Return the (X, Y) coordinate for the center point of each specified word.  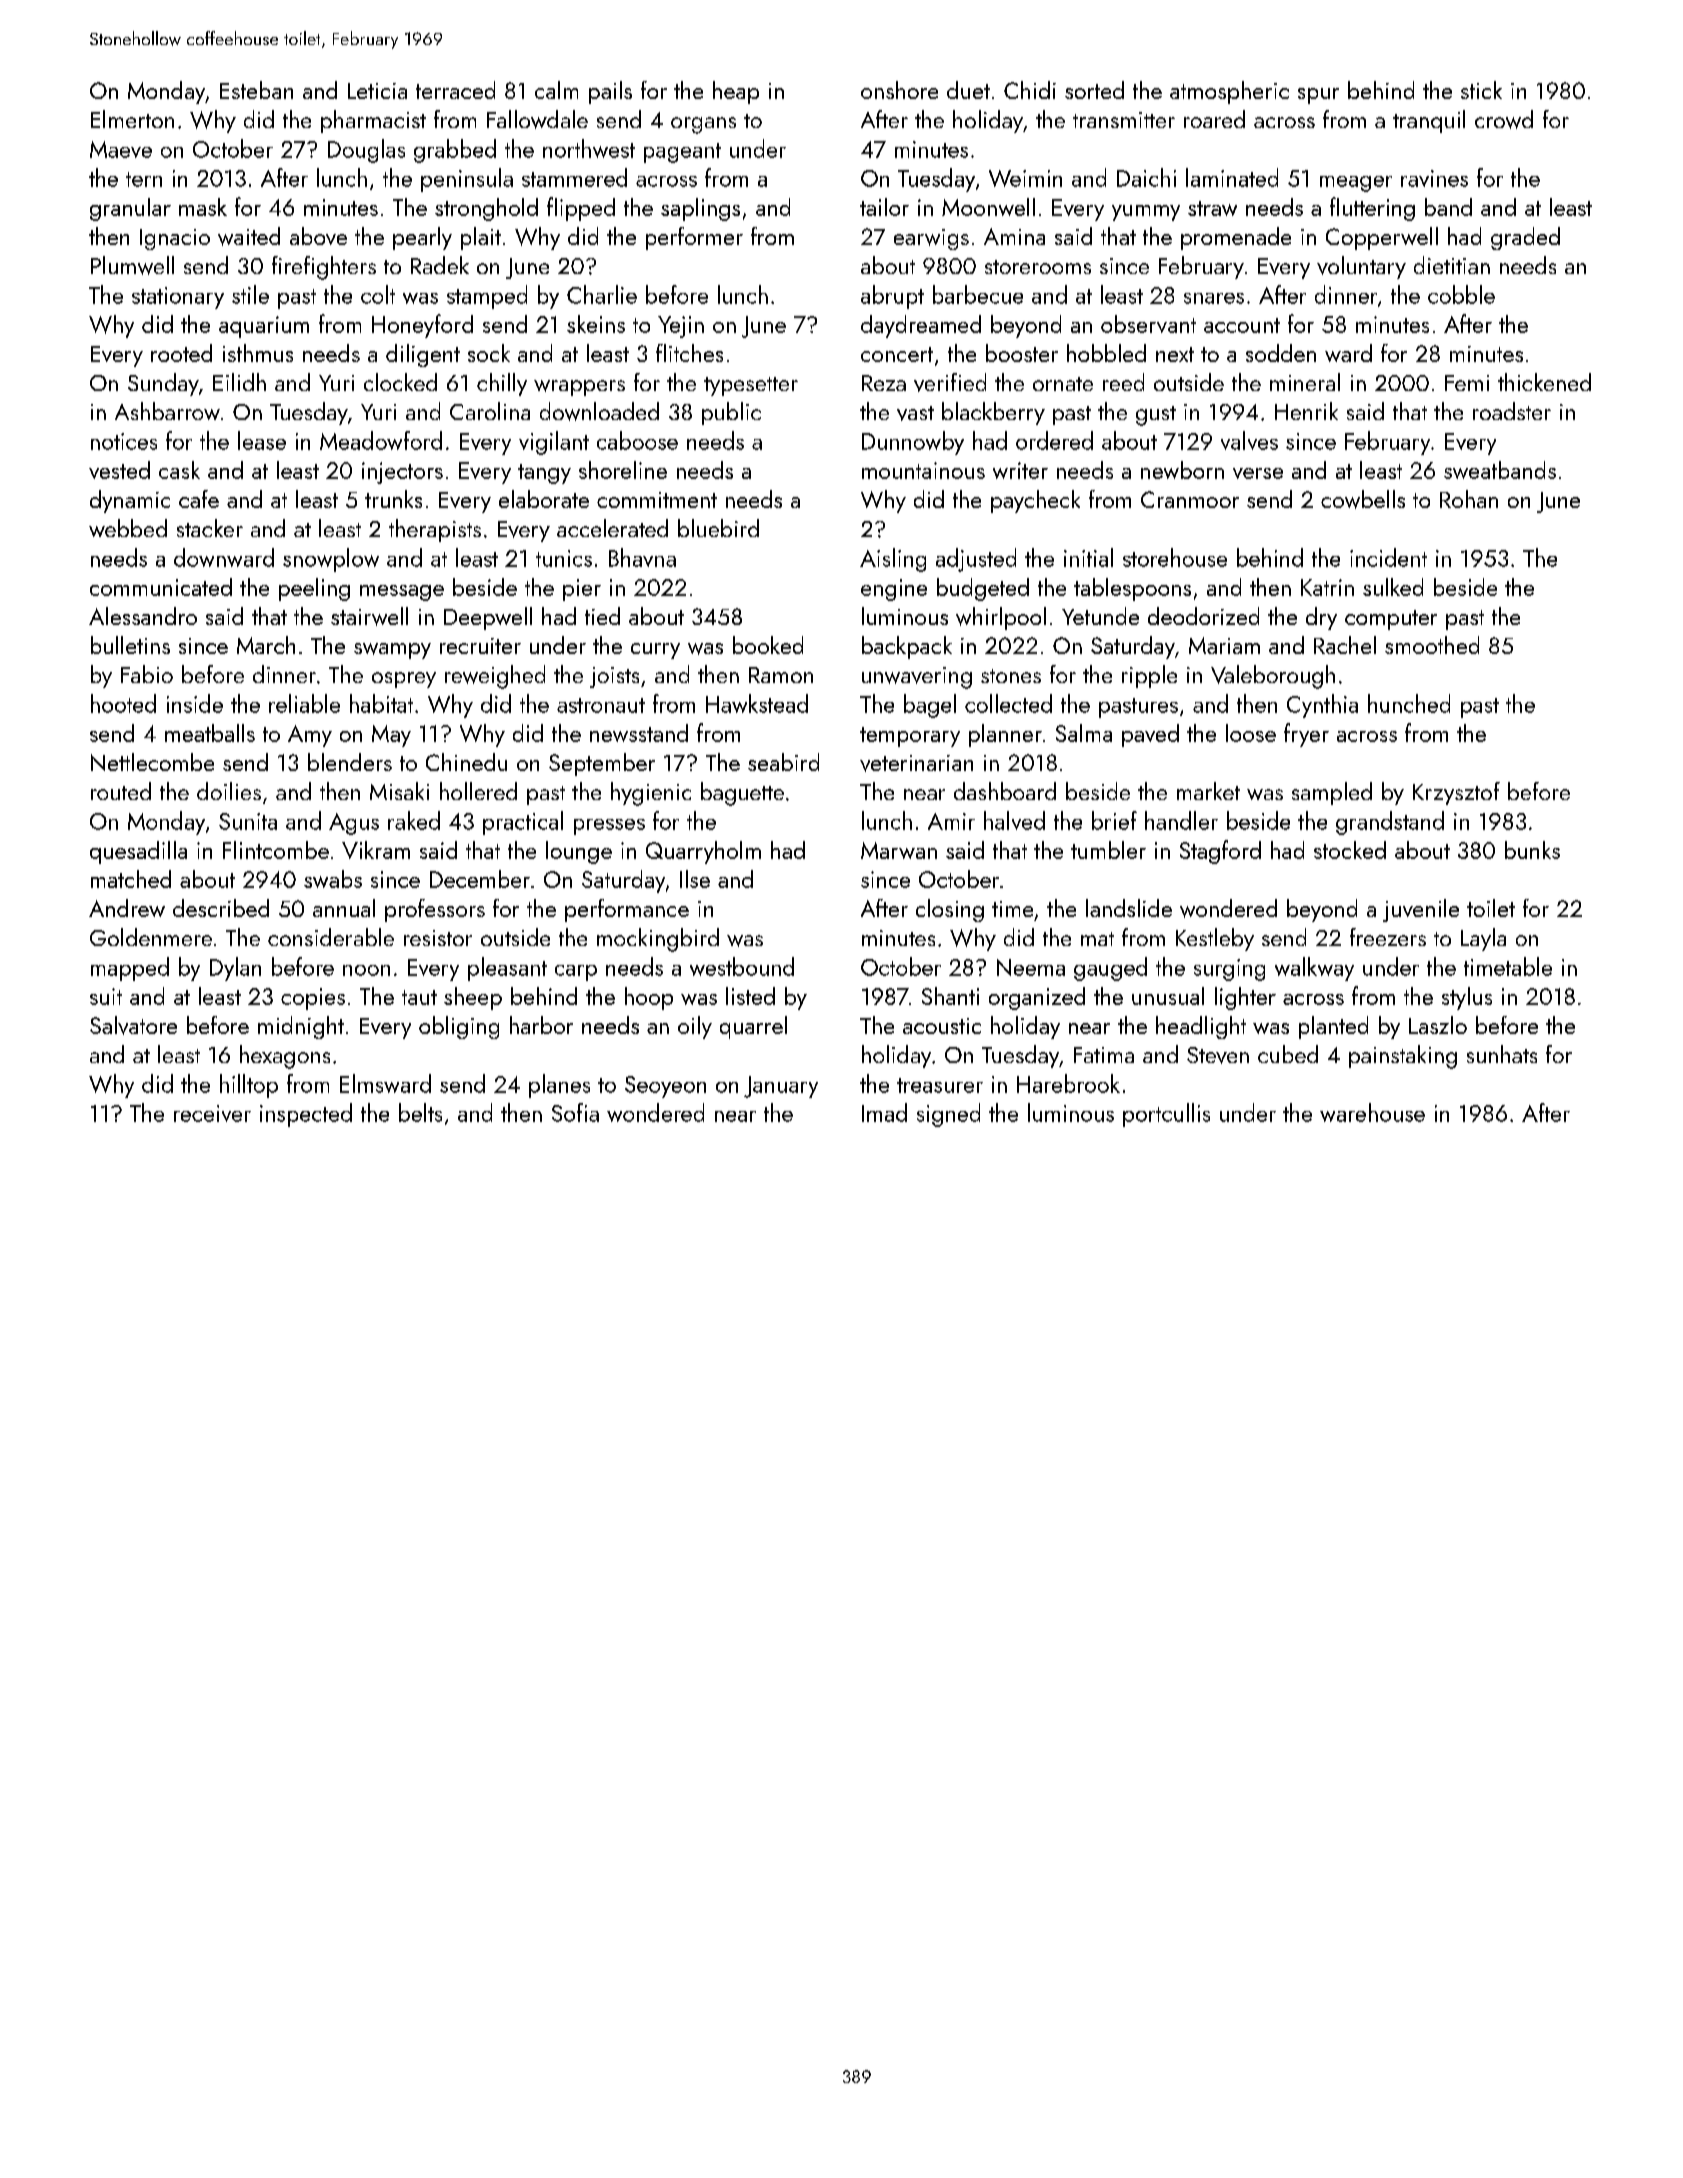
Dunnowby (913, 443)
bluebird (718, 528)
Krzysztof (1456, 793)
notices (124, 441)
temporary (910, 737)
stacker (210, 528)
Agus (354, 824)
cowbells (1363, 499)
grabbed (455, 151)
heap (736, 92)
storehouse (1175, 557)
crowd (1504, 119)
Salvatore (133, 1025)
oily (695, 1027)
